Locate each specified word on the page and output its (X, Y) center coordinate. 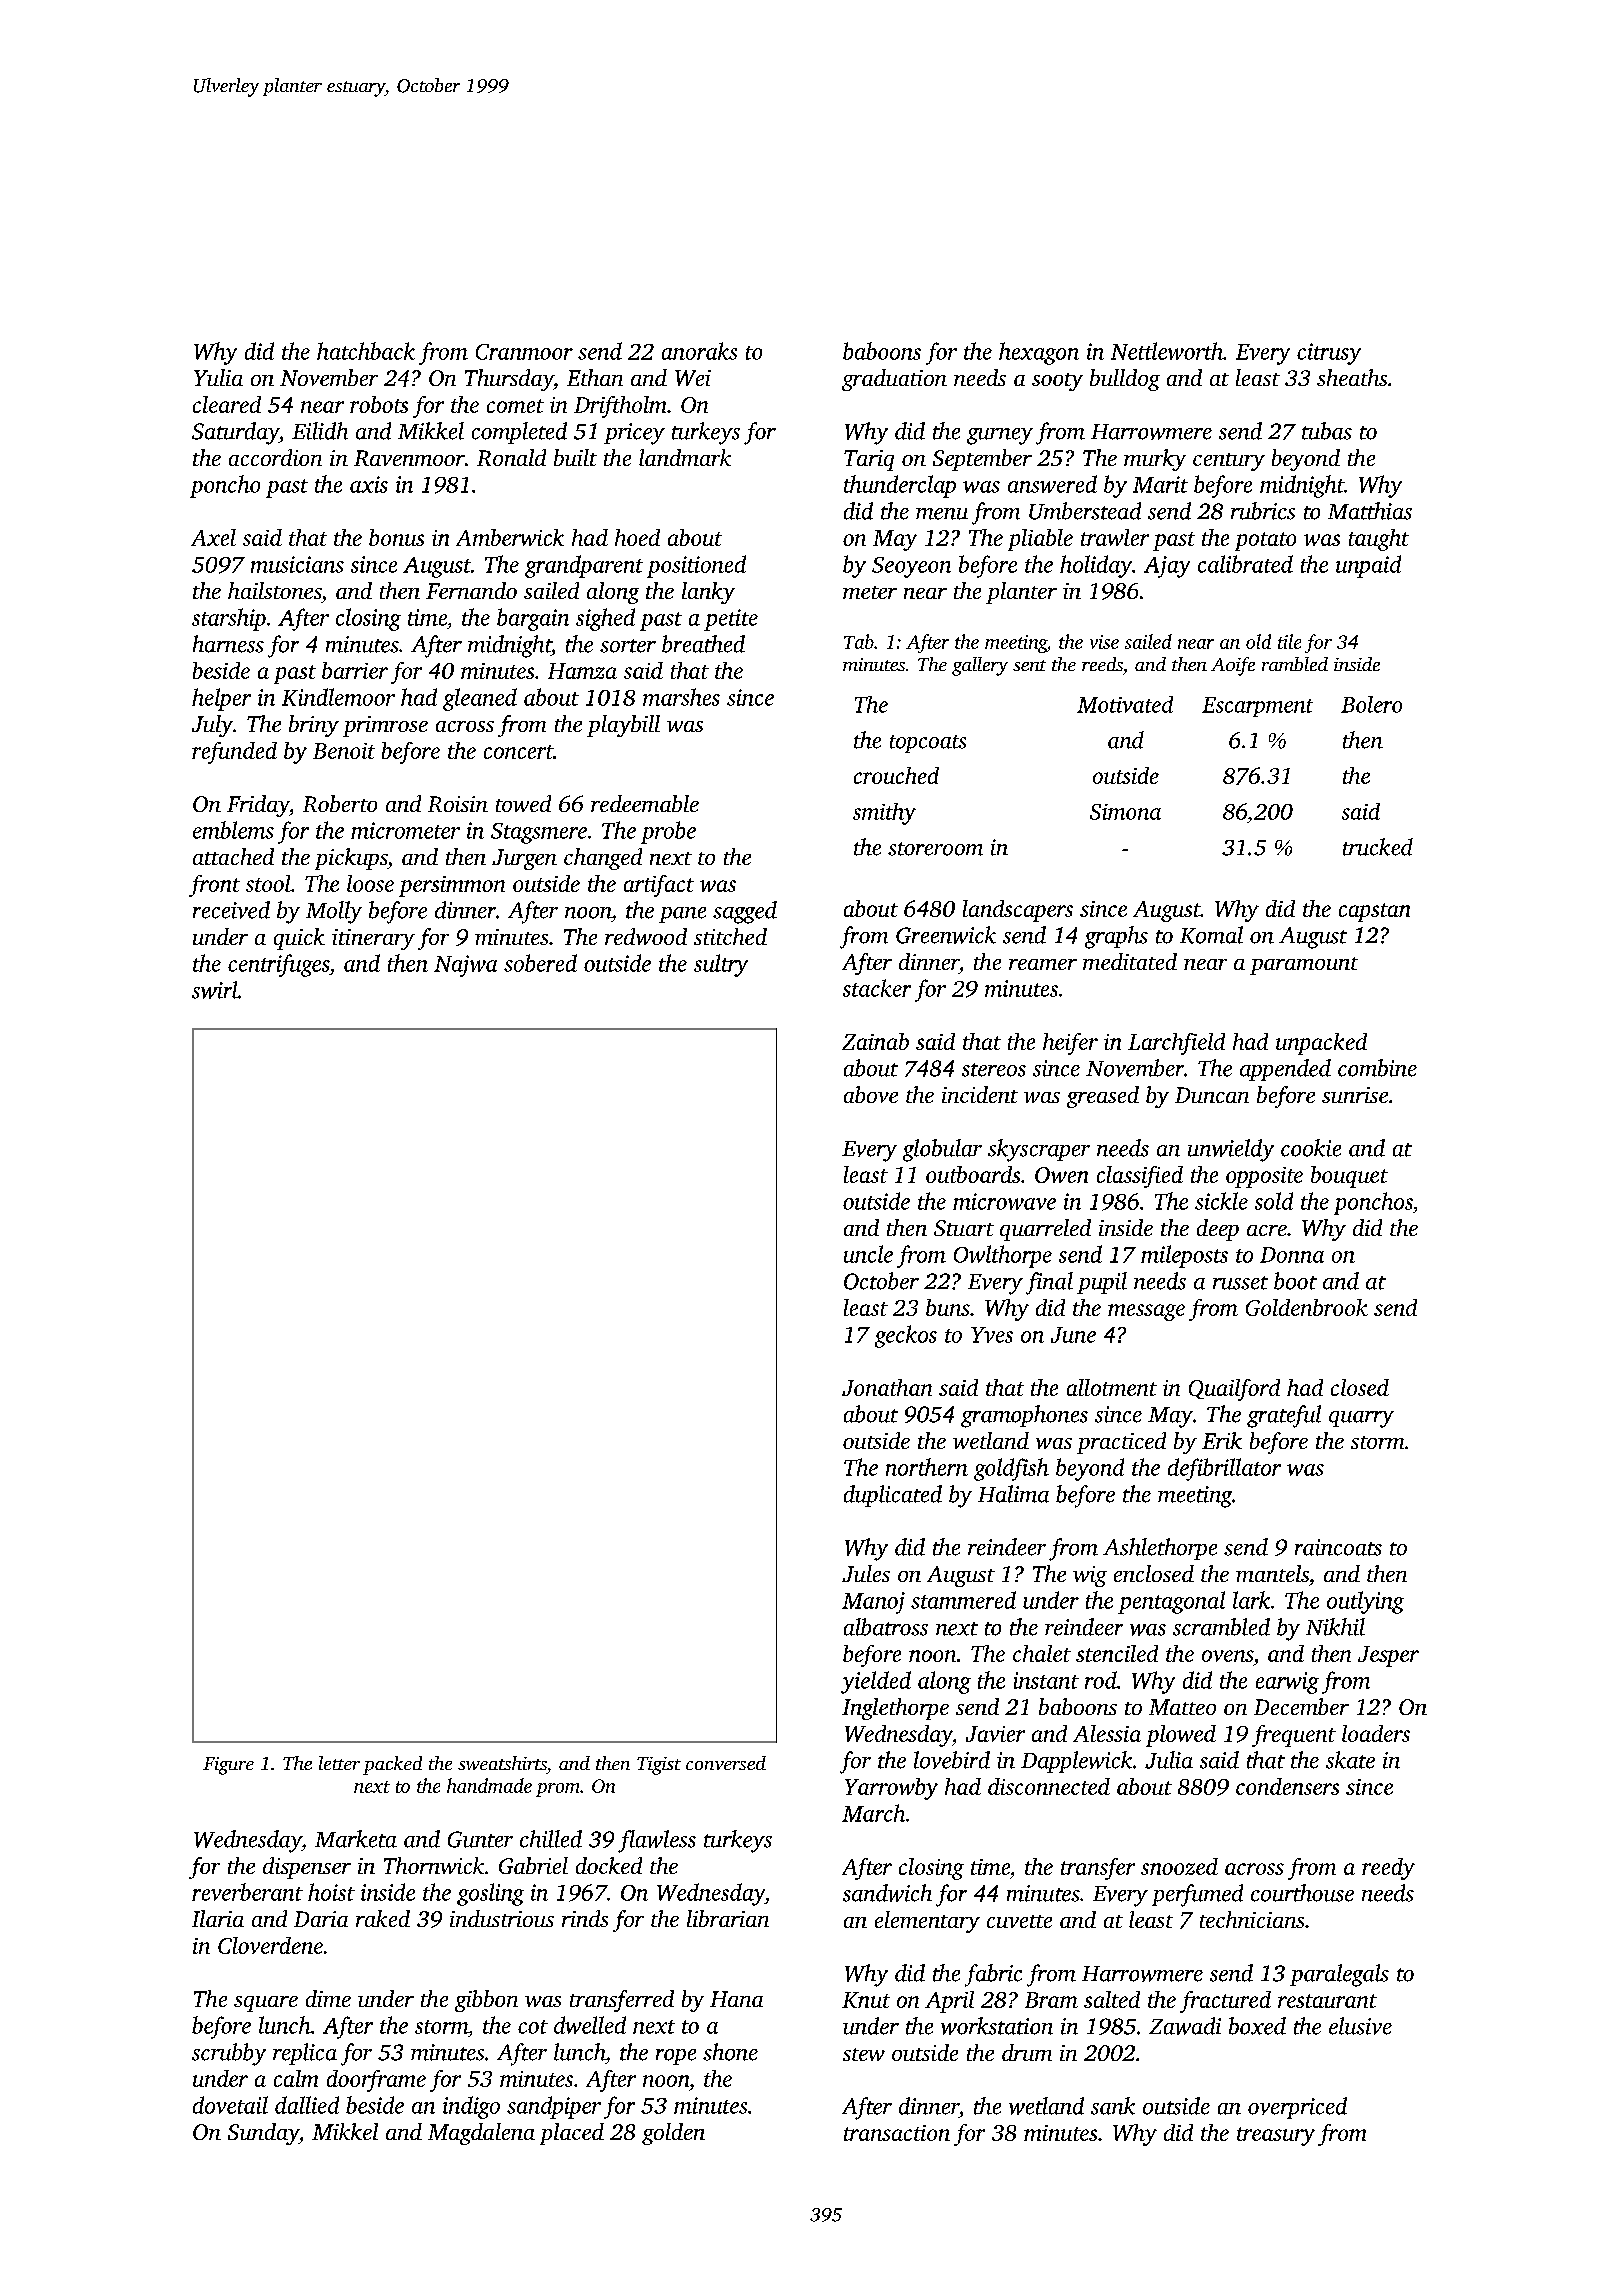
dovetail (230, 2105)
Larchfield (1176, 1044)
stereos (994, 1070)
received (231, 910)
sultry (721, 965)
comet (515, 406)
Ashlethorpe (1160, 1549)
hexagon (1039, 353)
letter (339, 1763)
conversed (726, 1763)
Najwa (465, 966)
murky (1155, 460)
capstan (1374, 912)
